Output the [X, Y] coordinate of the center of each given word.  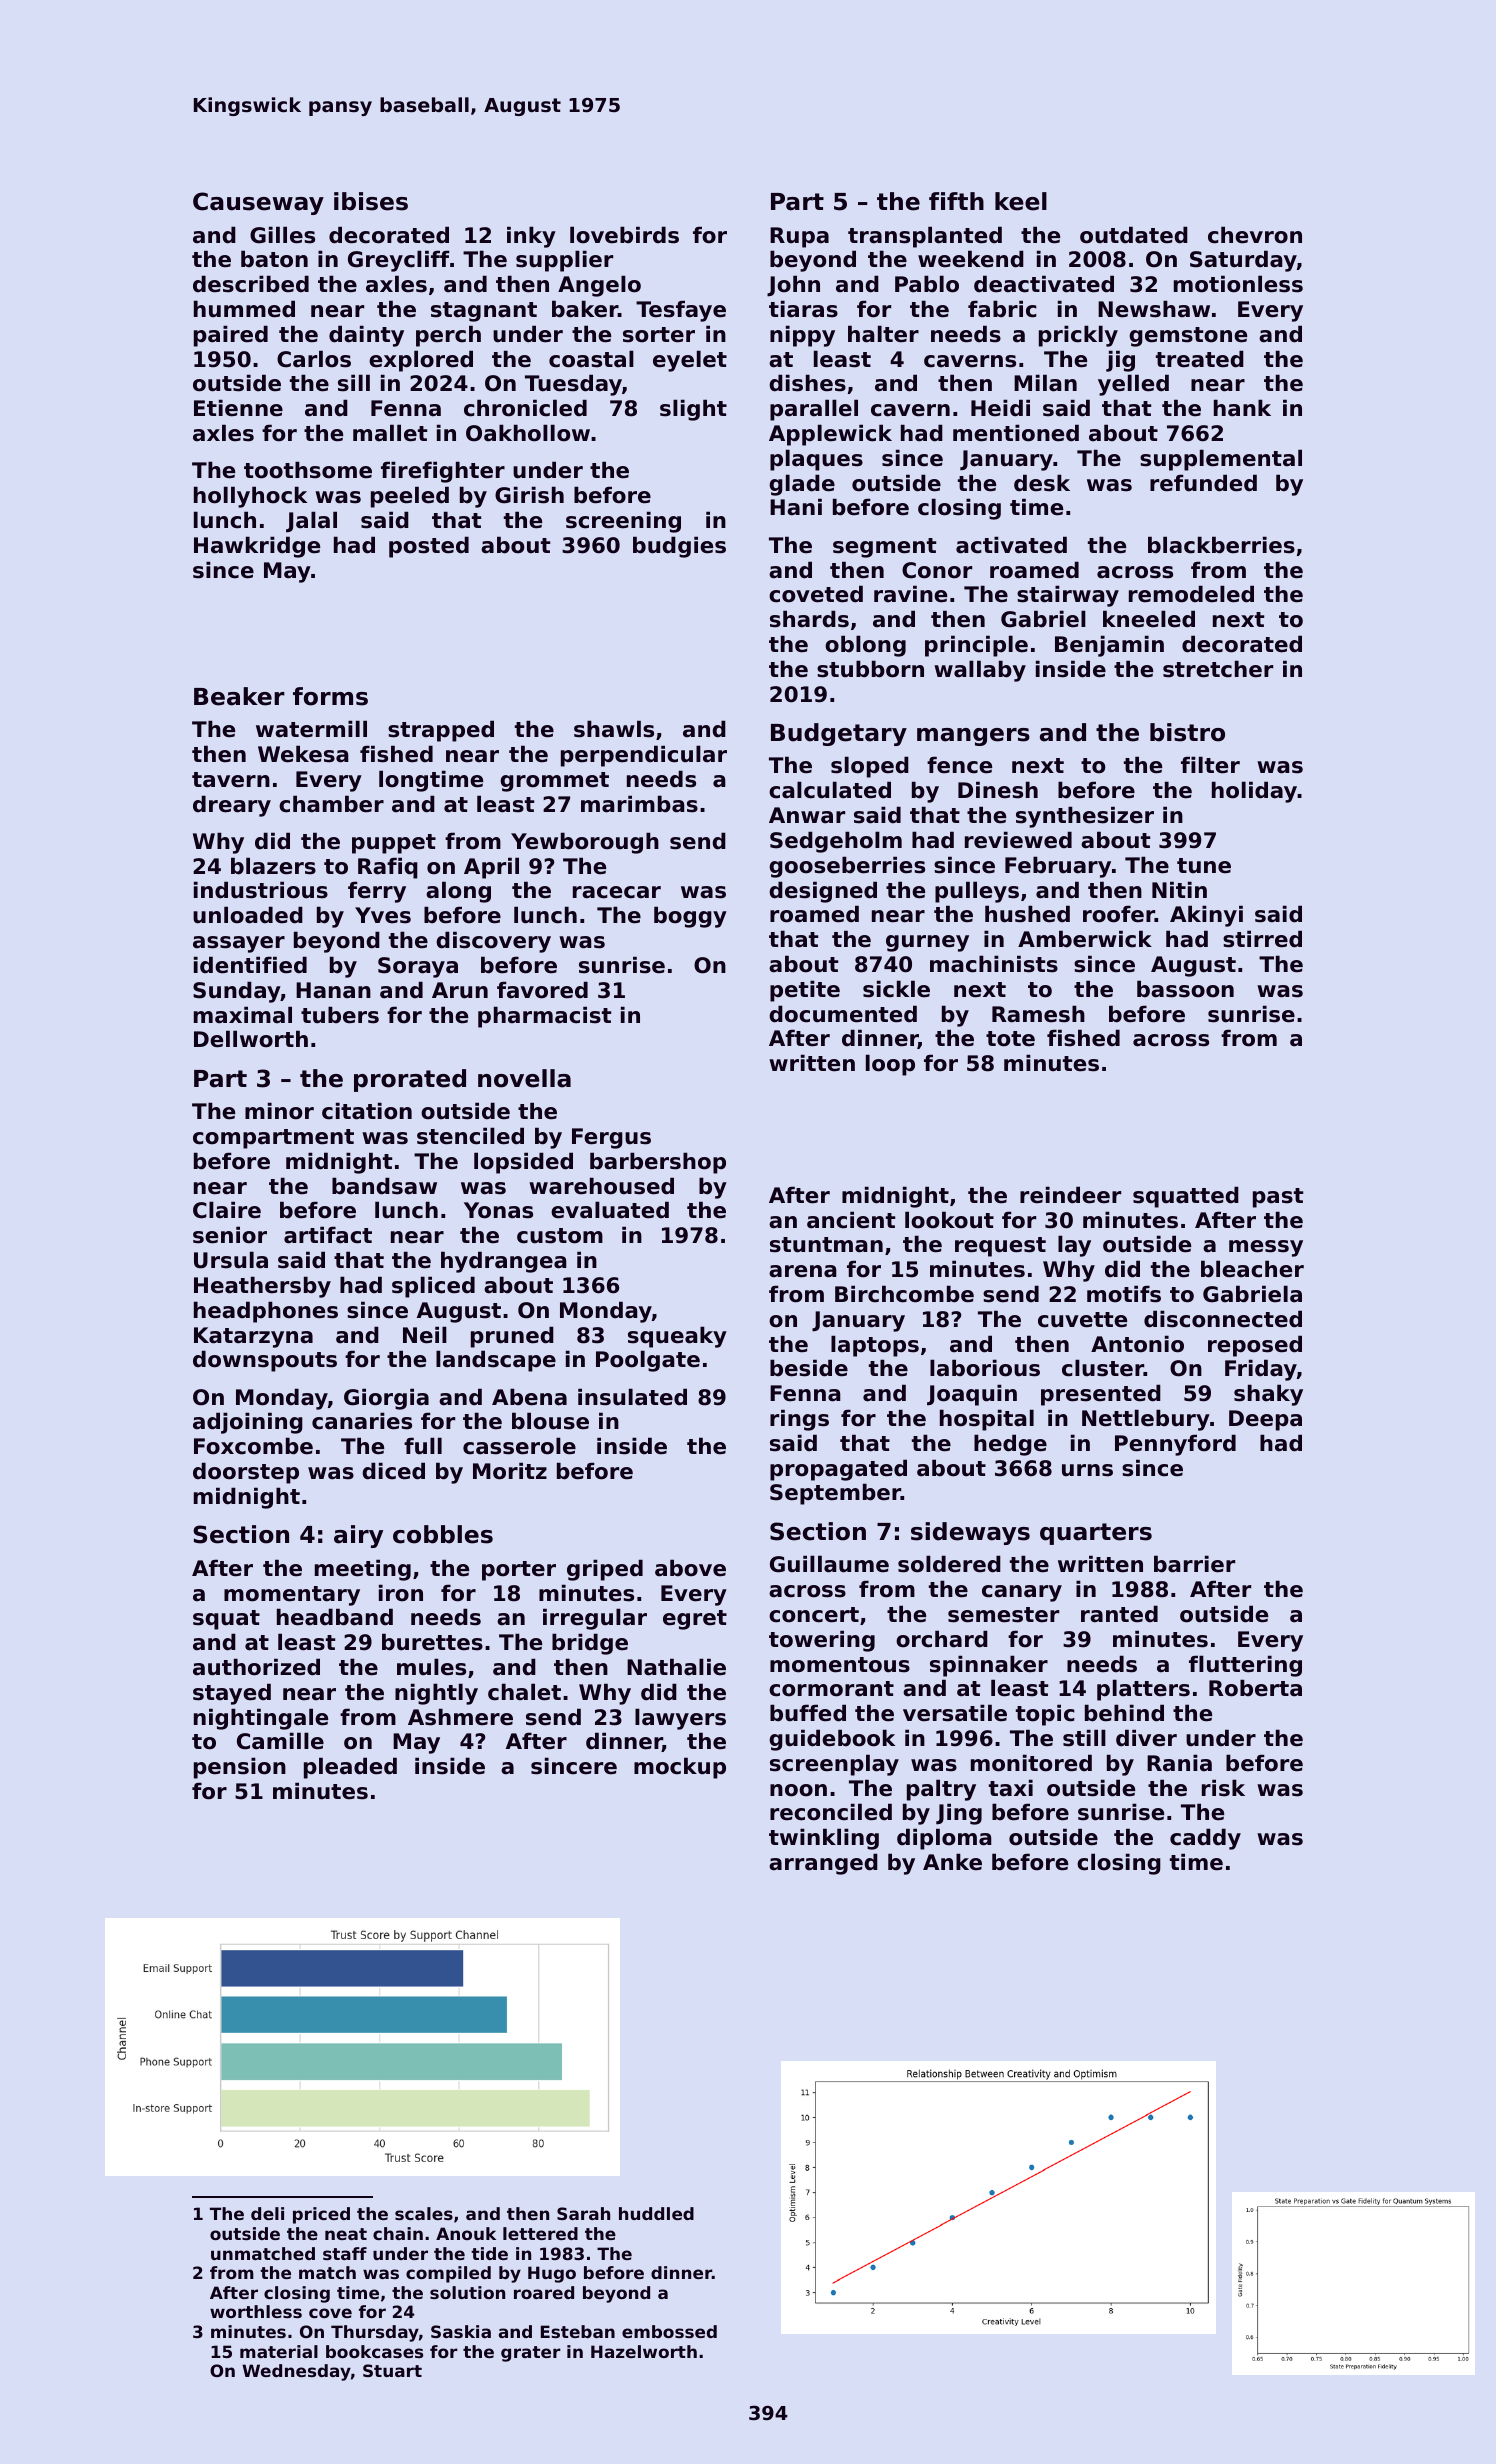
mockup [680, 1768]
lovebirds [624, 235]
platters [1143, 1690]
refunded [1203, 483]
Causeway [258, 203]
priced [321, 2215]
